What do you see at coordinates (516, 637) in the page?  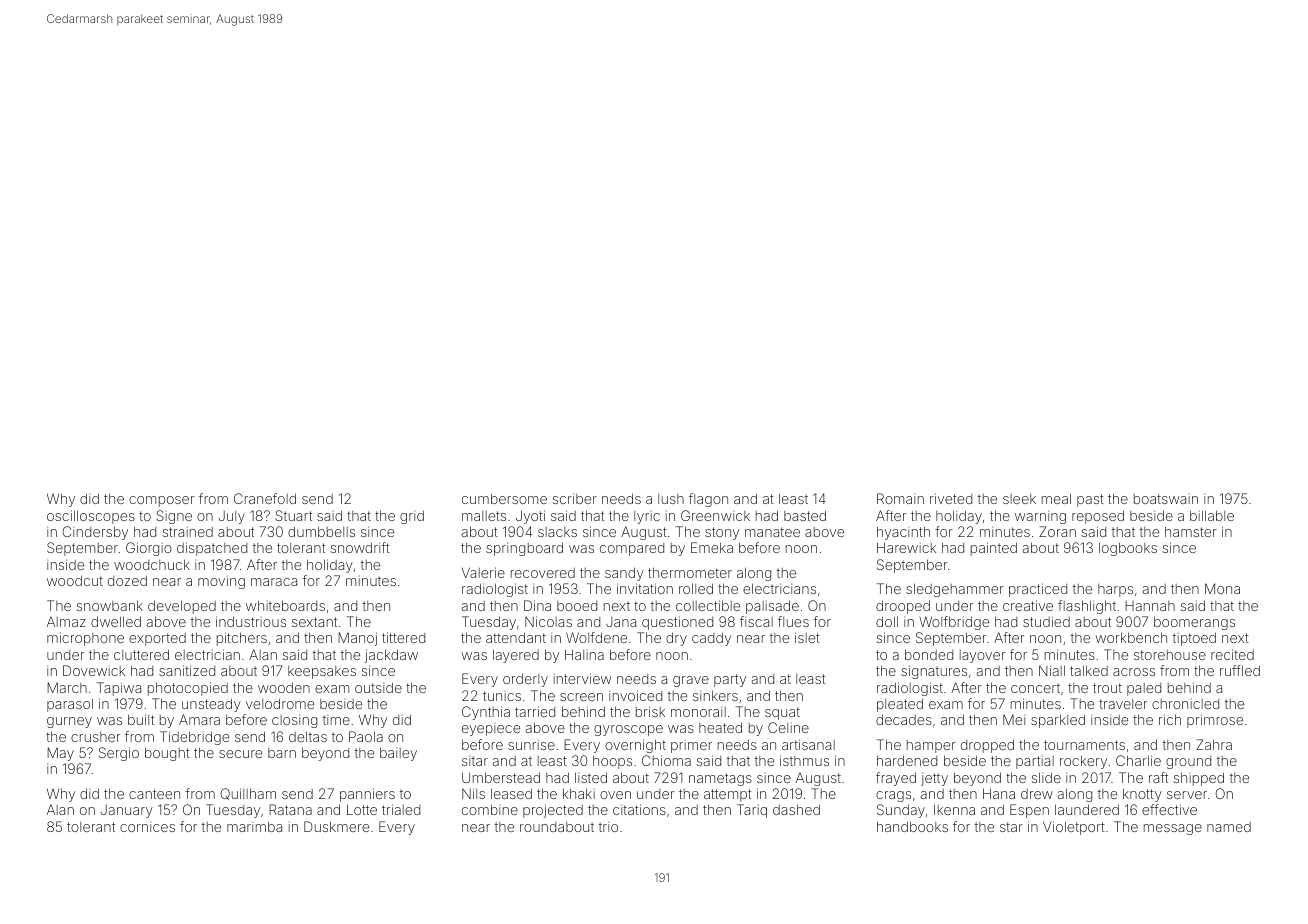 I see `attendant` at bounding box center [516, 637].
